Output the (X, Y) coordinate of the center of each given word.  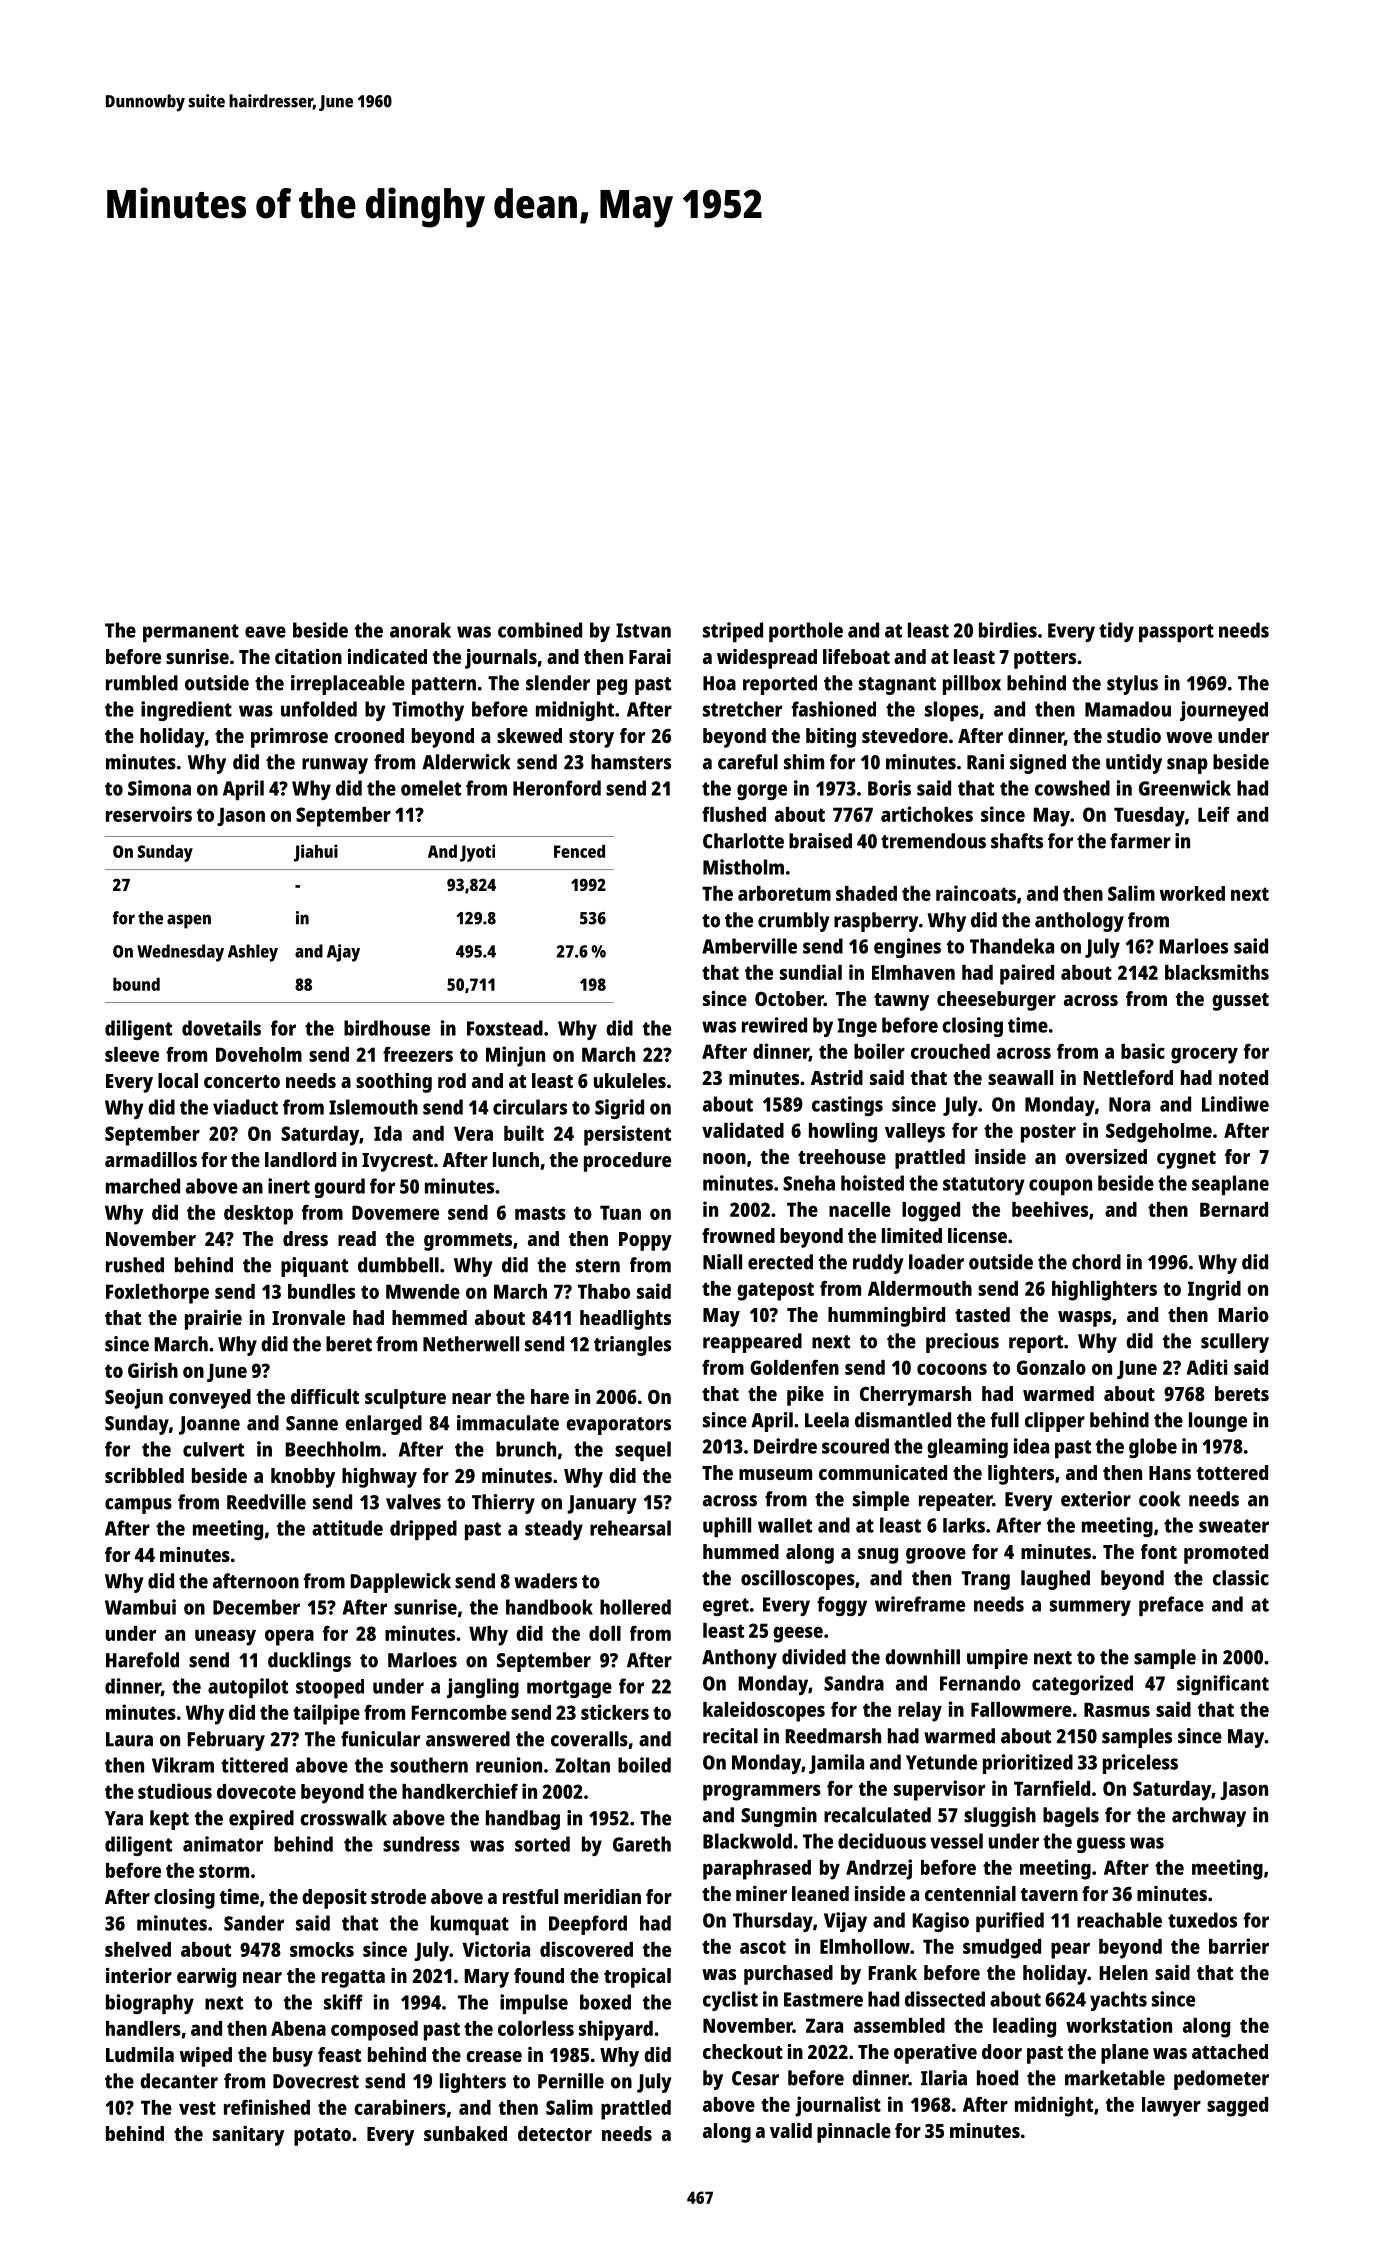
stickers (615, 1712)
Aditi (1207, 1367)
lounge (1218, 1422)
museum (775, 1474)
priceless (1140, 1764)
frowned (738, 1235)
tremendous (933, 841)
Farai (650, 656)
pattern (444, 686)
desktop (258, 1215)
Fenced (579, 851)
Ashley (253, 953)
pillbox (972, 685)
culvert (213, 1449)
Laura (129, 1739)
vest (197, 2108)
